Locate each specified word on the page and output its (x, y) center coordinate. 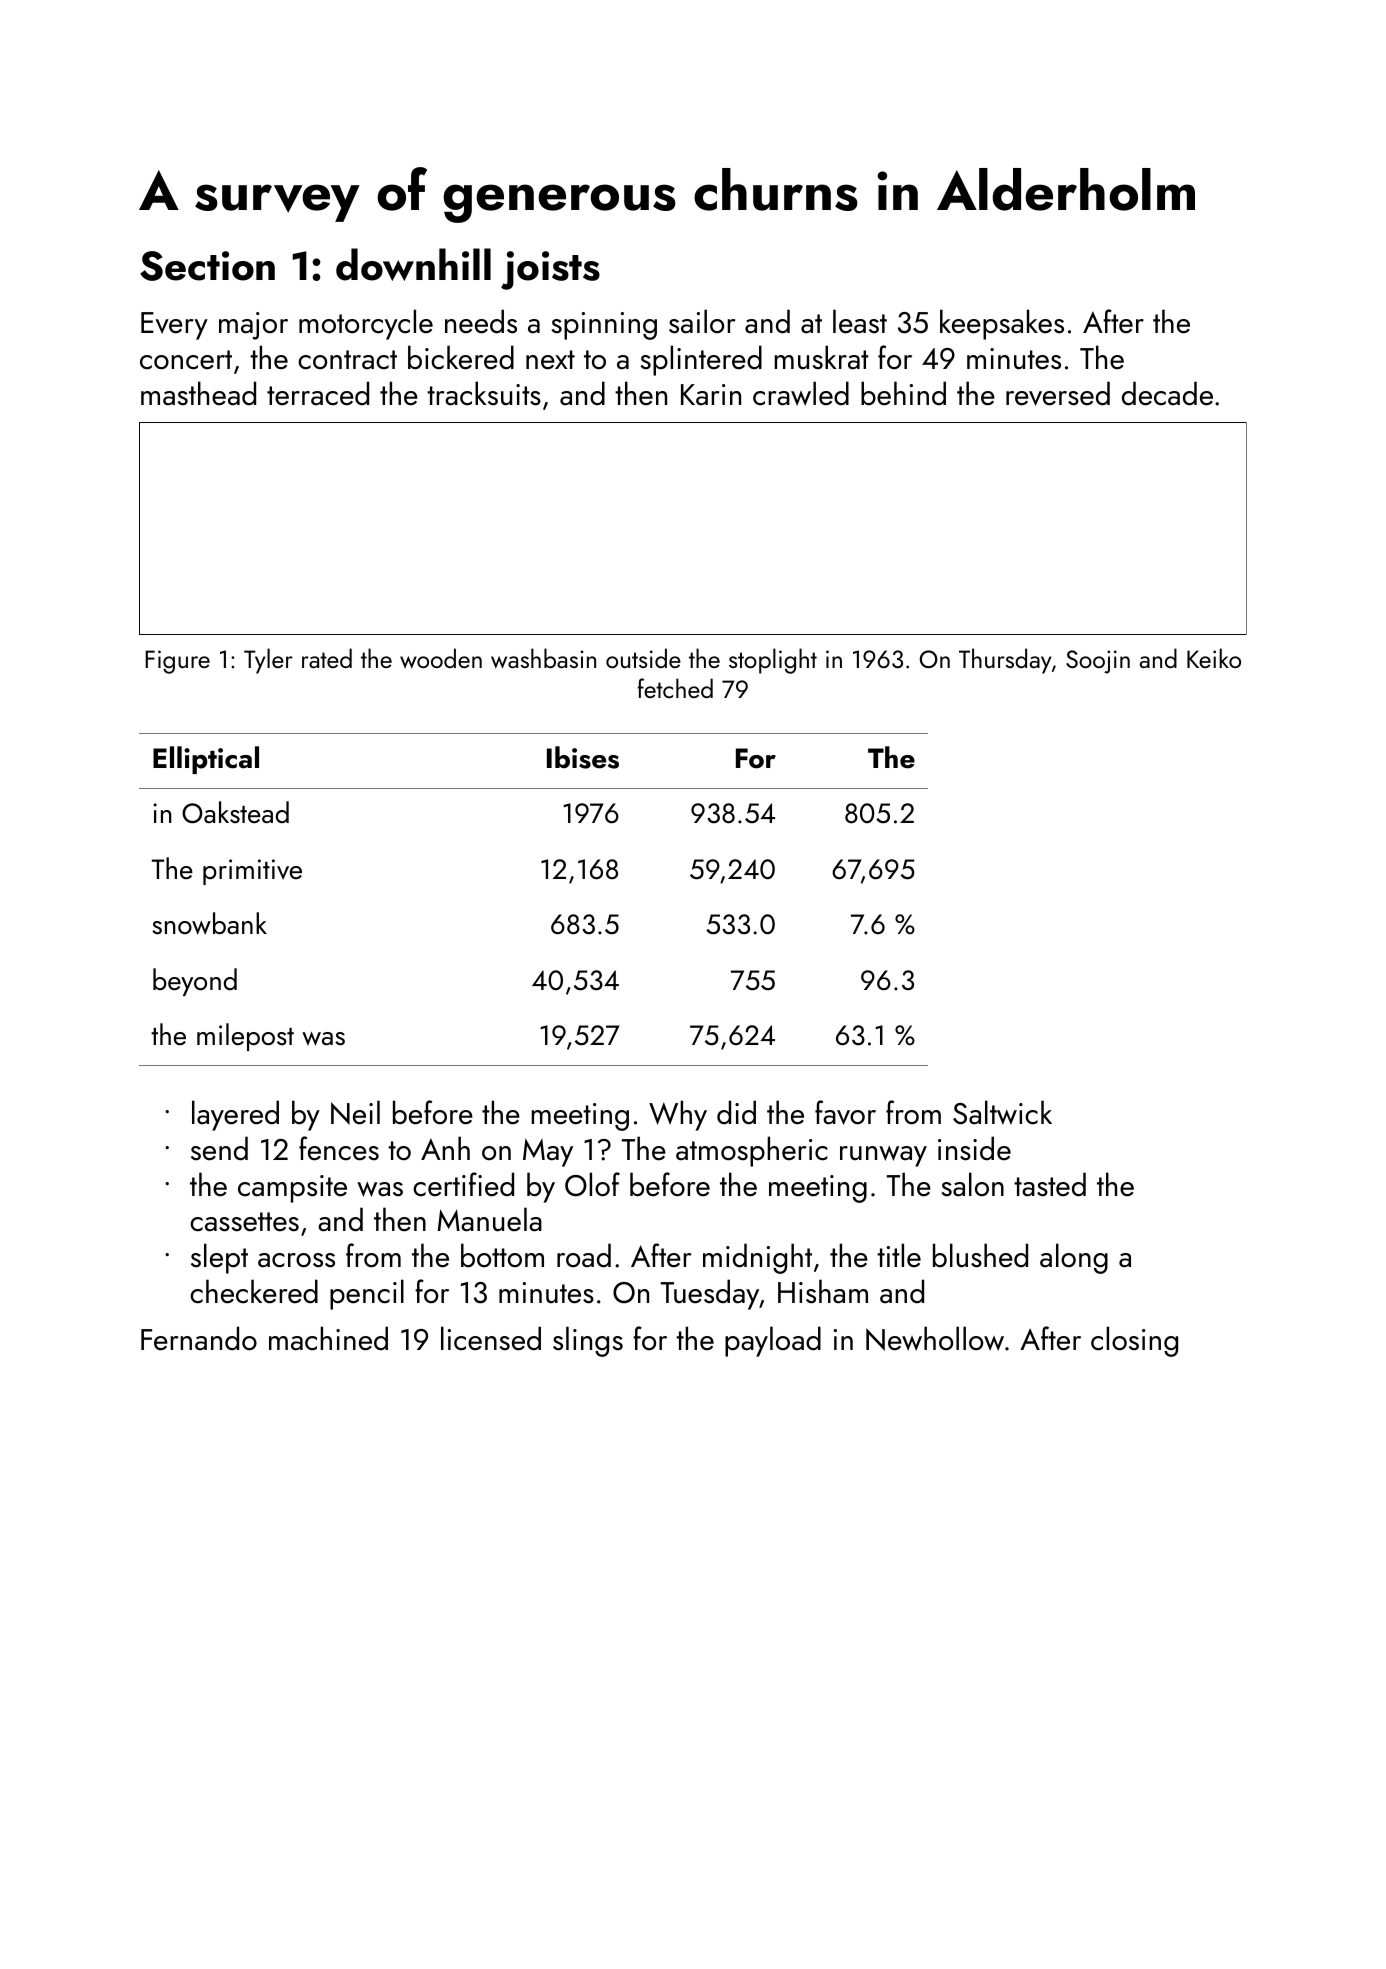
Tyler (268, 661)
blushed (980, 1255)
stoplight (773, 661)
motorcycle (366, 324)
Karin (711, 395)
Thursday (1005, 661)
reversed (1058, 393)
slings (588, 1341)
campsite (292, 1189)
